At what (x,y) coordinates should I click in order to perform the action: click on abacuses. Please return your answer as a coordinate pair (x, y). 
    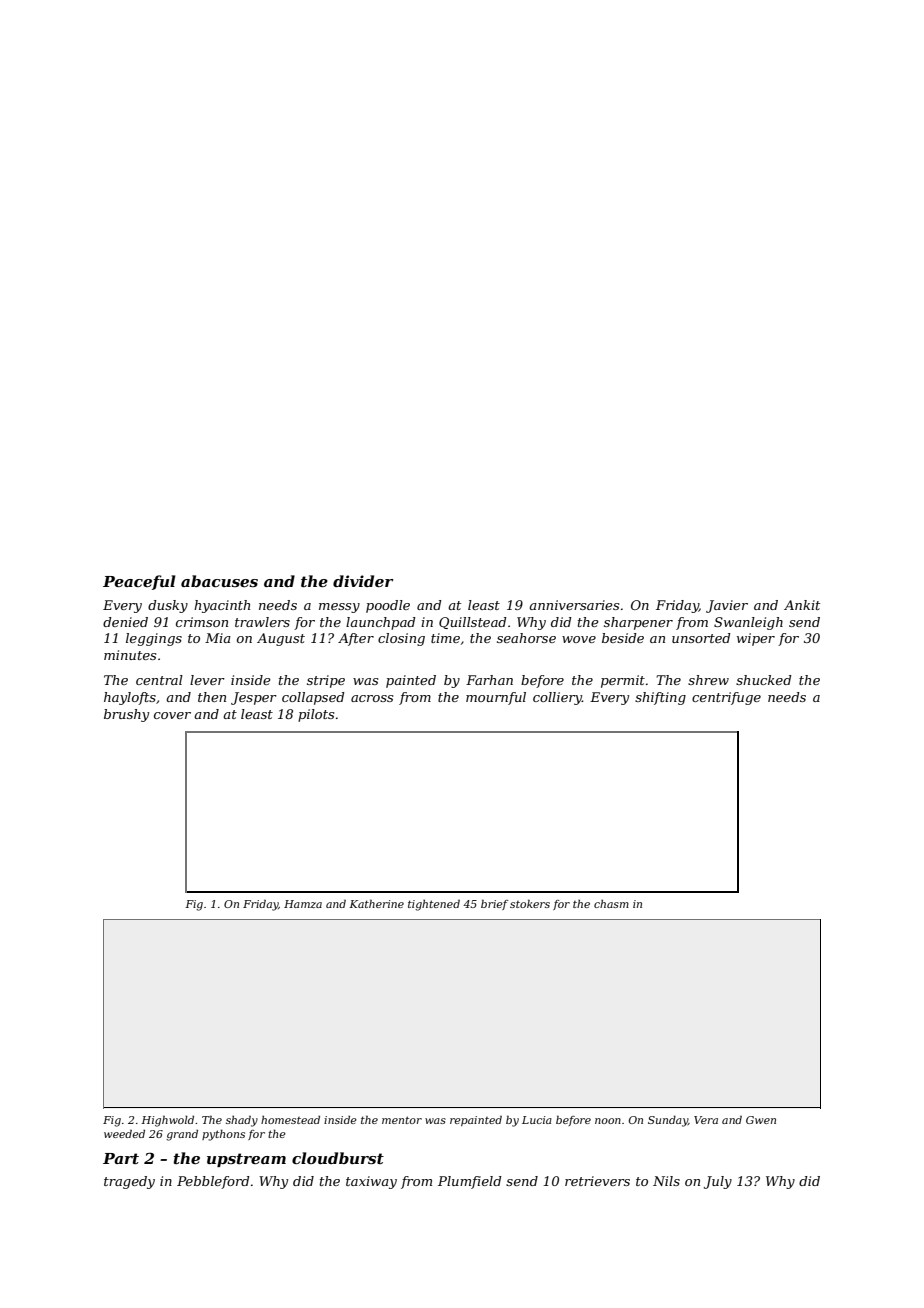
    Looking at the image, I should click on (219, 581).
